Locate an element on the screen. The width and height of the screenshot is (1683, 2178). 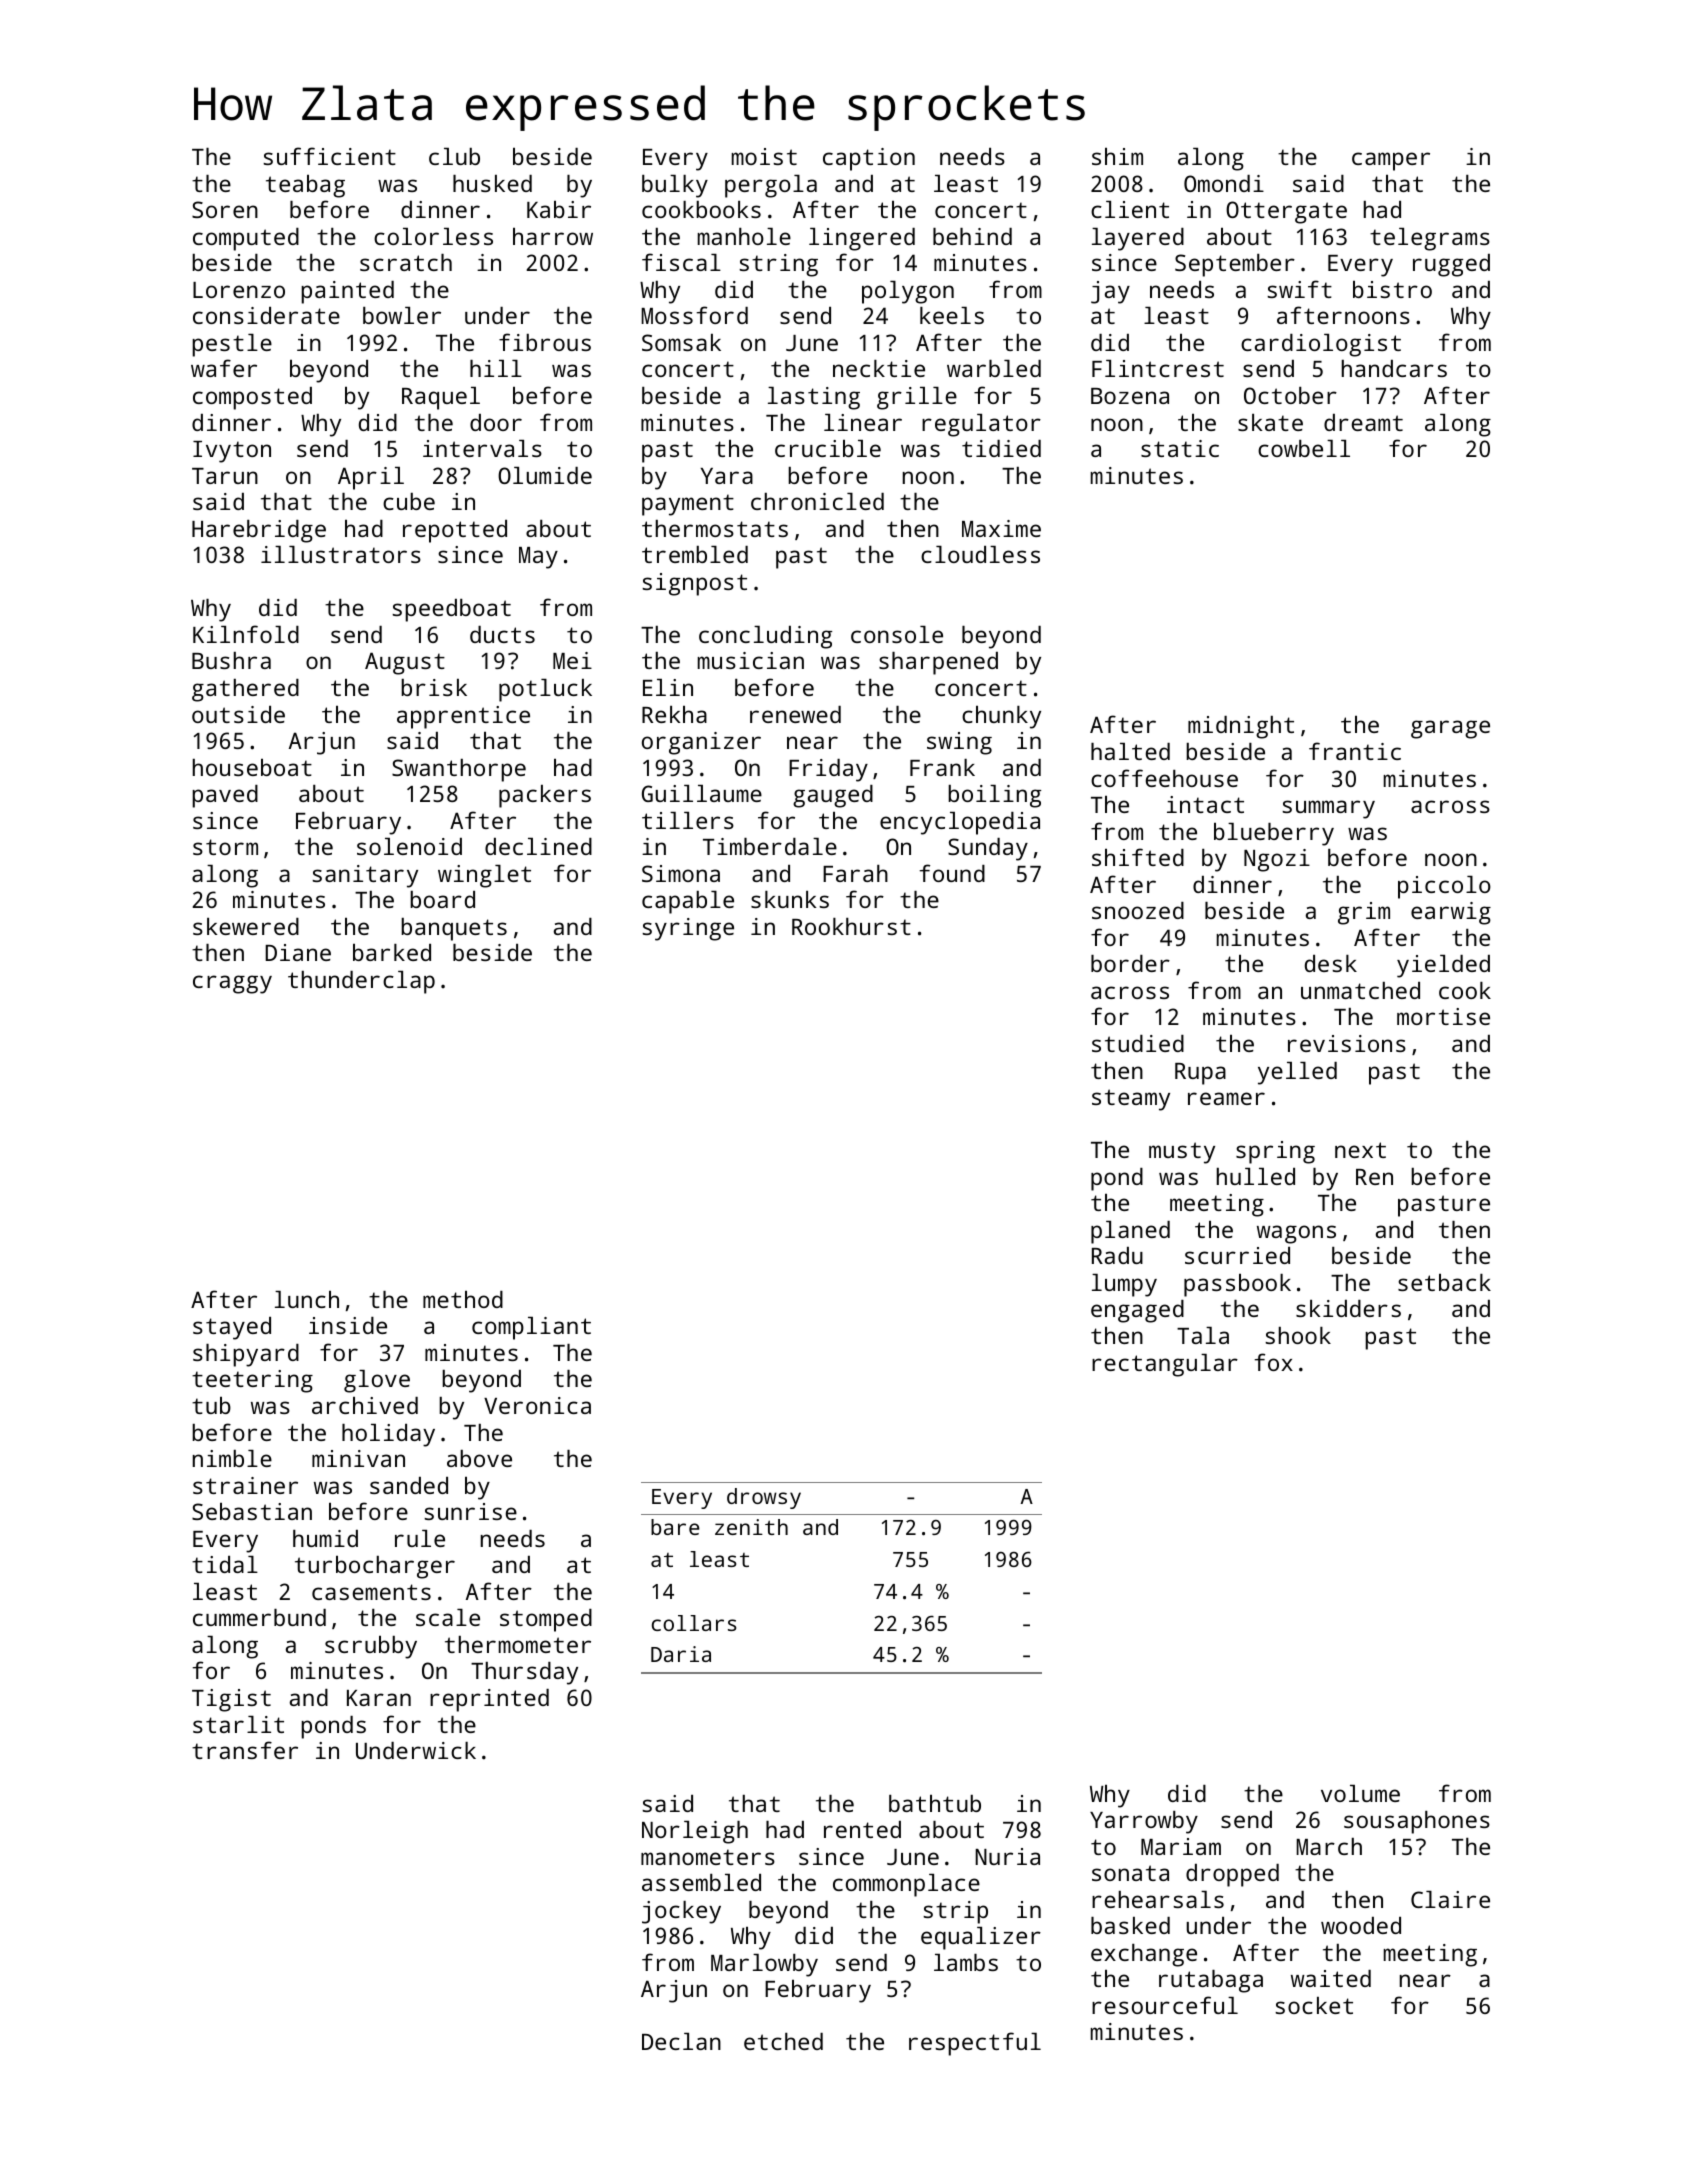
fibrous is located at coordinates (545, 342).
